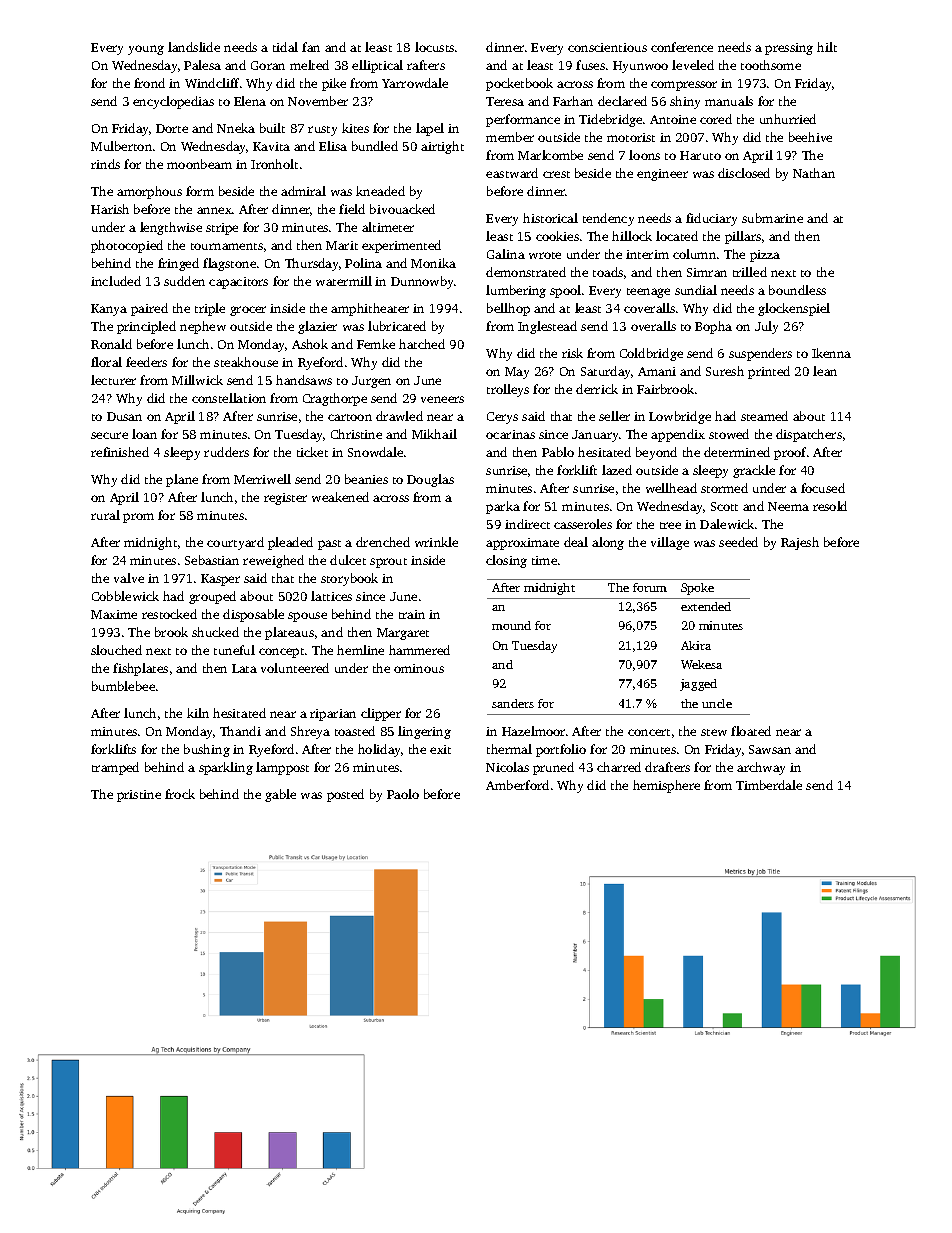 This document has width=952, height=1233. I want to click on closing, so click(506, 561).
